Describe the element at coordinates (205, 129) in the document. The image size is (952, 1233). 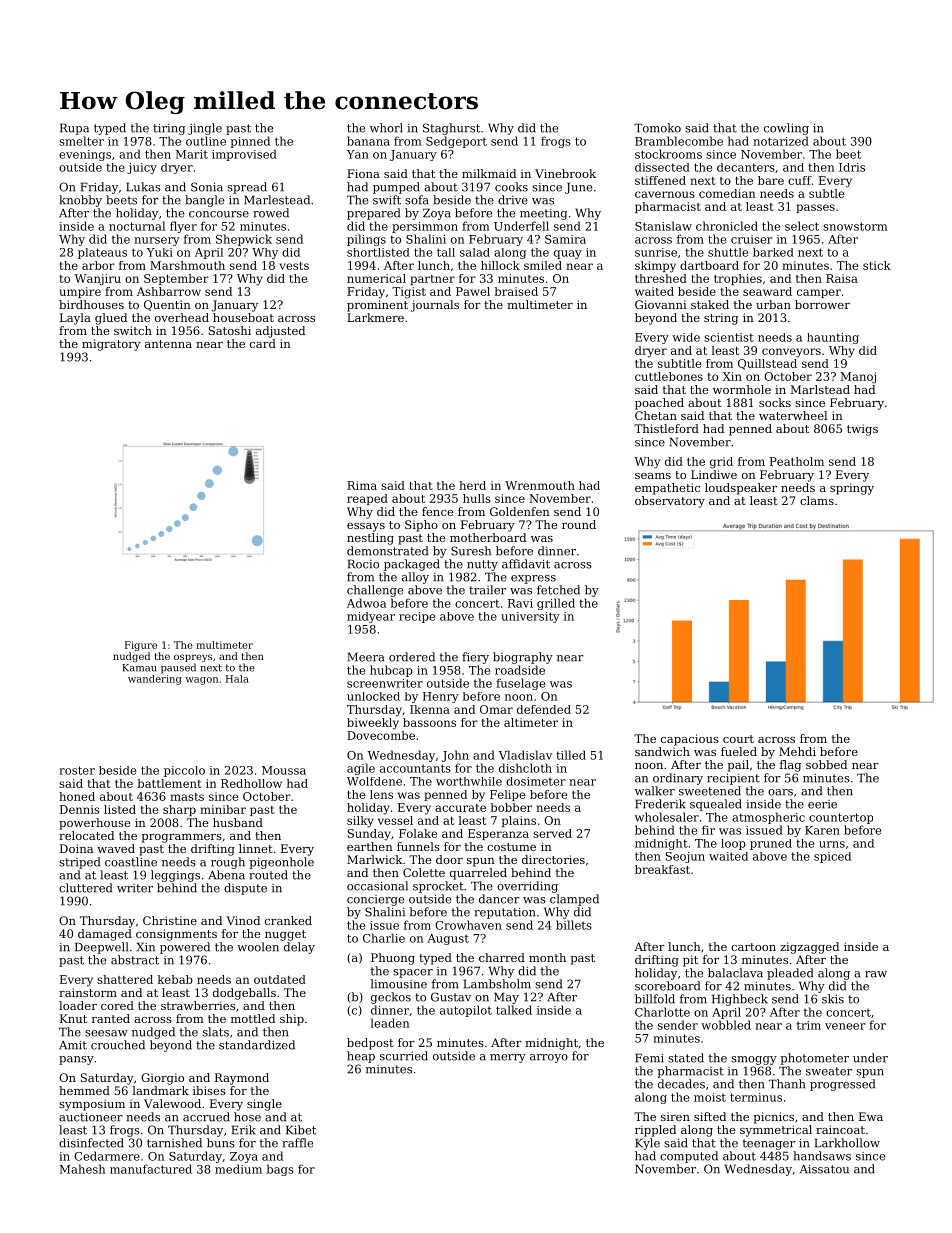
I see `jingle` at that location.
